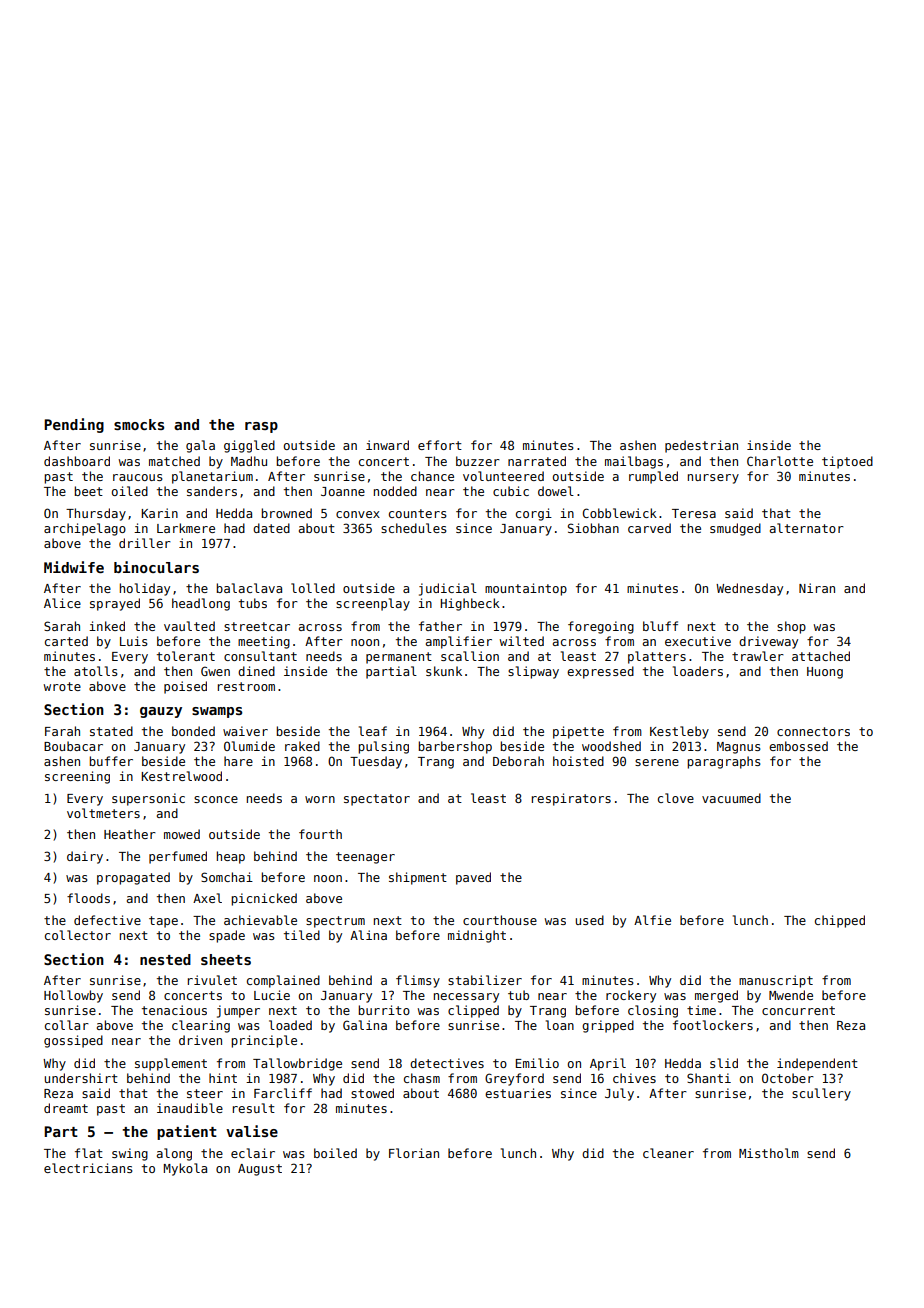 The image size is (924, 1308). Describe the element at coordinates (73, 996) in the page. I see `Hollowby` at that location.
